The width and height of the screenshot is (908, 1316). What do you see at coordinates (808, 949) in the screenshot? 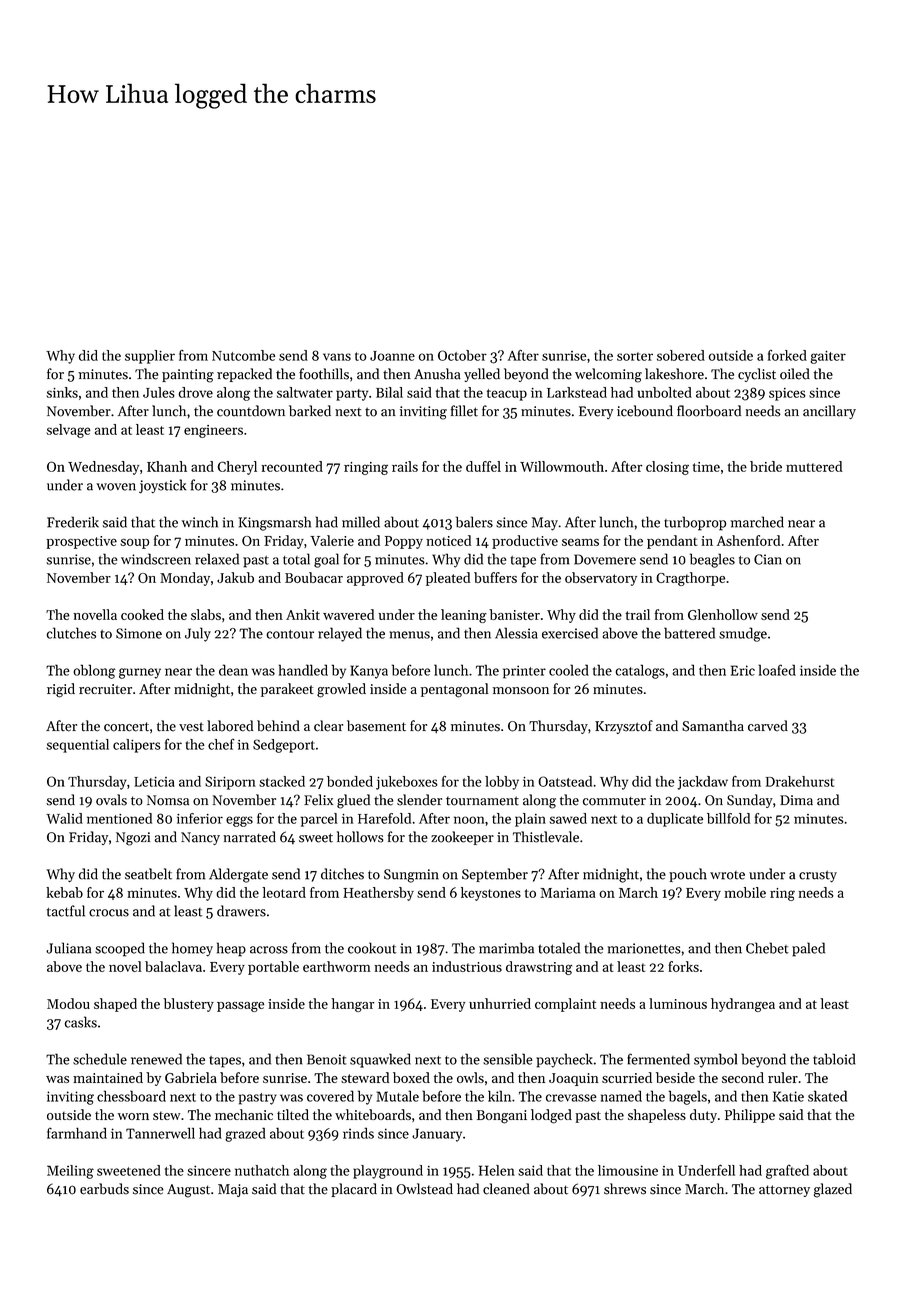
I see `paled` at bounding box center [808, 949].
